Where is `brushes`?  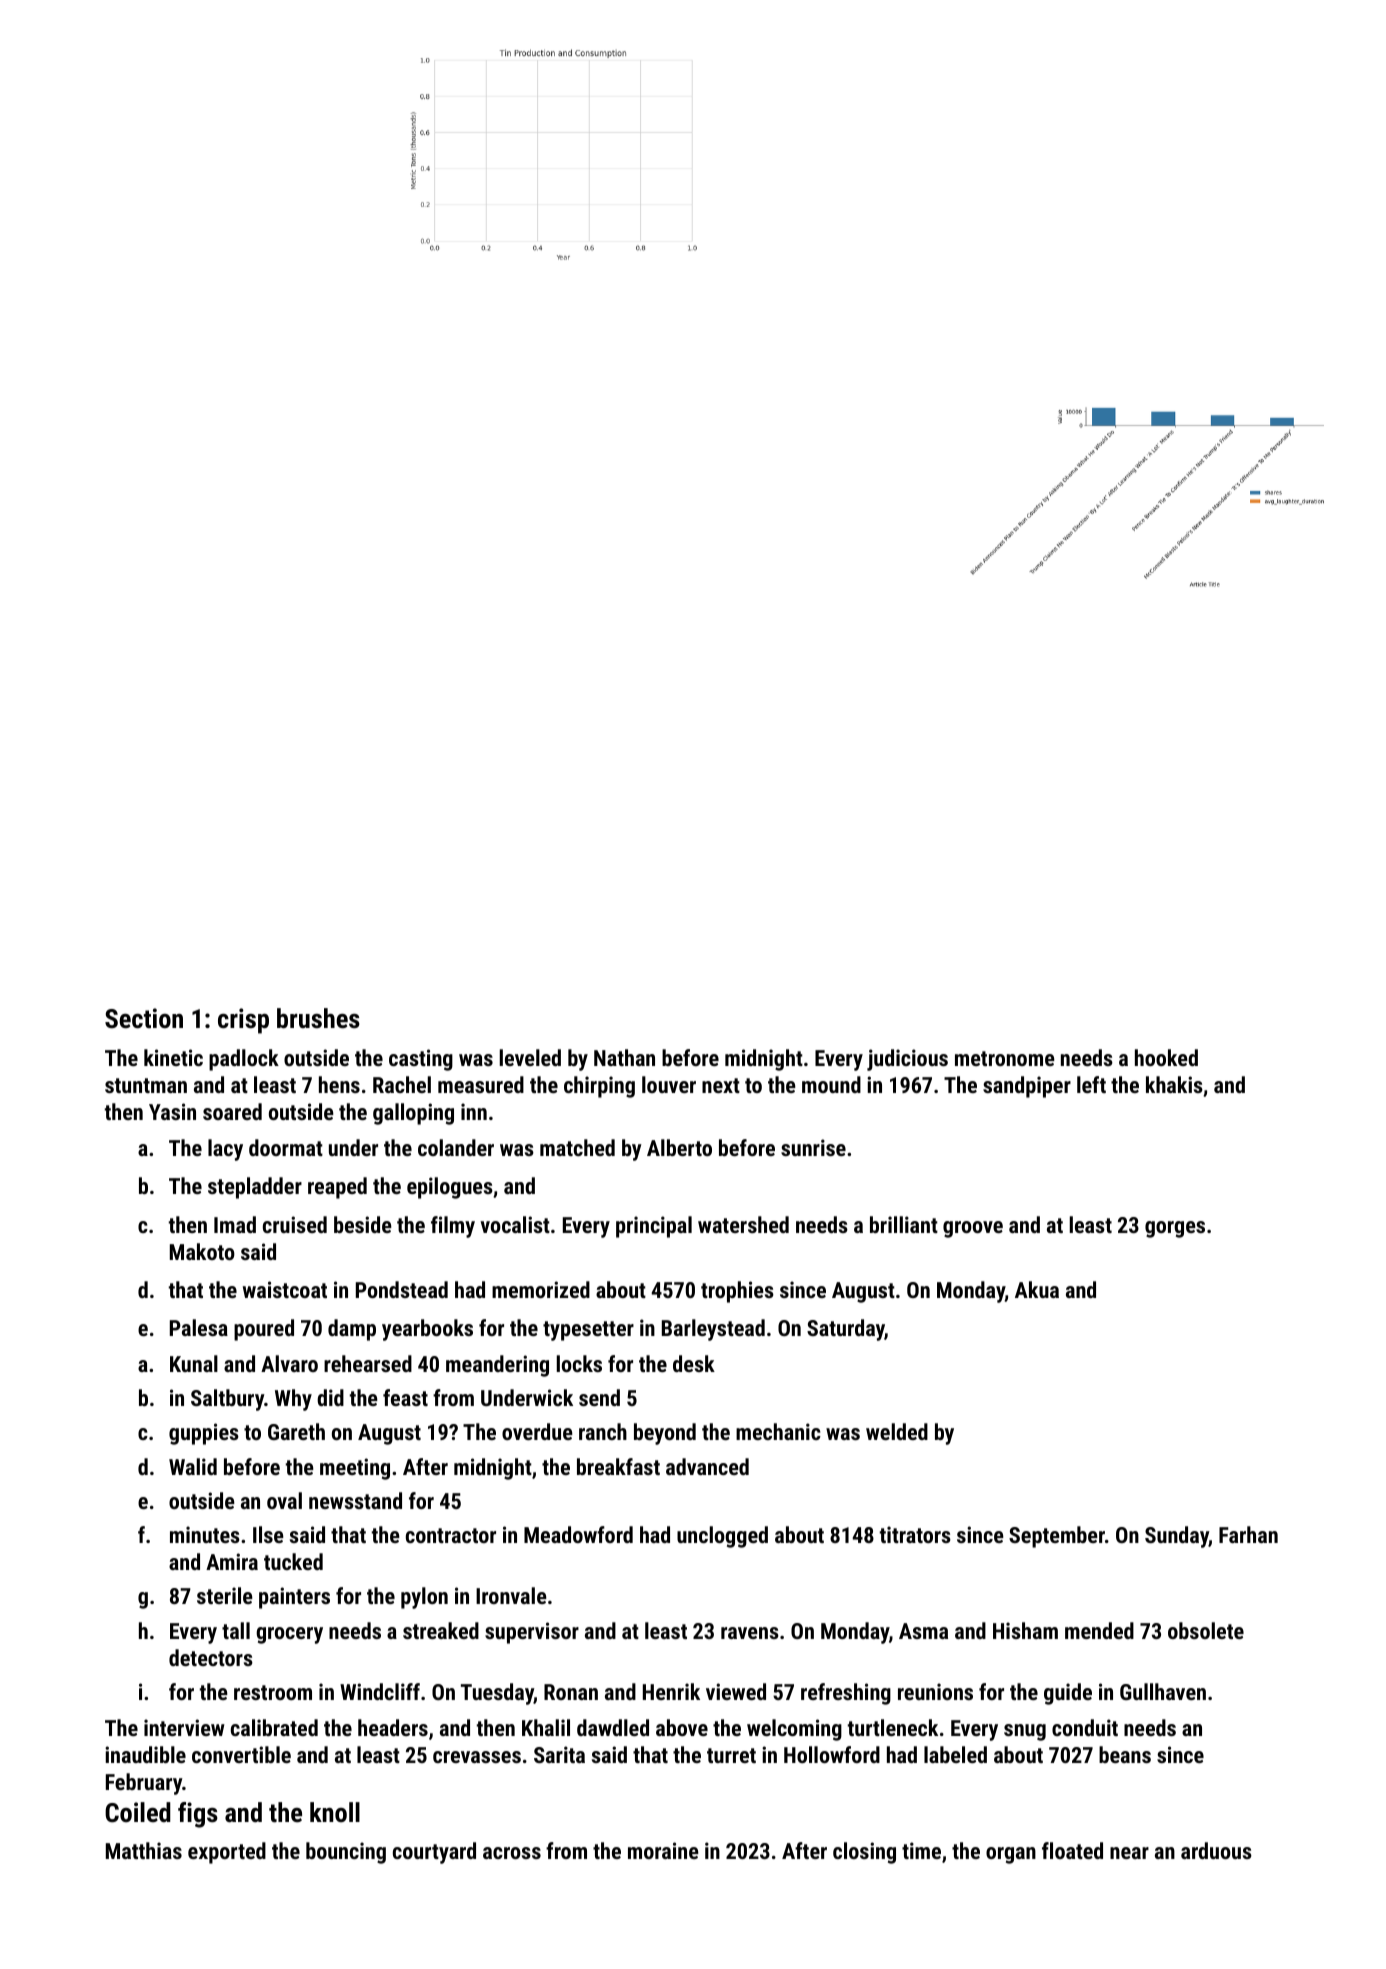
brushes is located at coordinates (318, 1018).
